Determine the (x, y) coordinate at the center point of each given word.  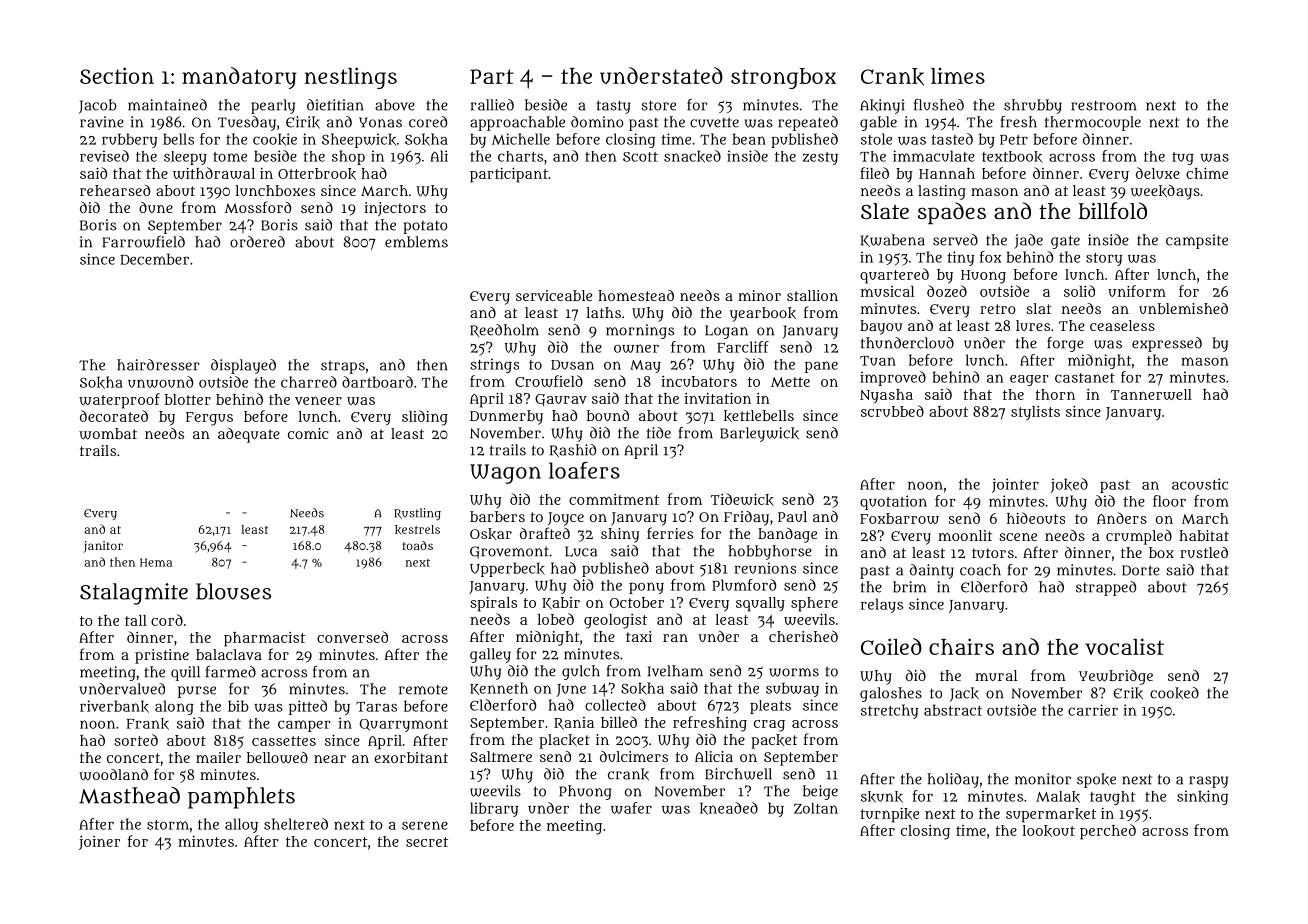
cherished (803, 636)
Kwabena (893, 240)
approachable (517, 123)
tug (1183, 158)
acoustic (1200, 484)
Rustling (417, 514)
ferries (670, 533)
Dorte (1141, 570)
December (154, 259)
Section (117, 75)
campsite (1197, 241)
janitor (103, 547)
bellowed (277, 758)
